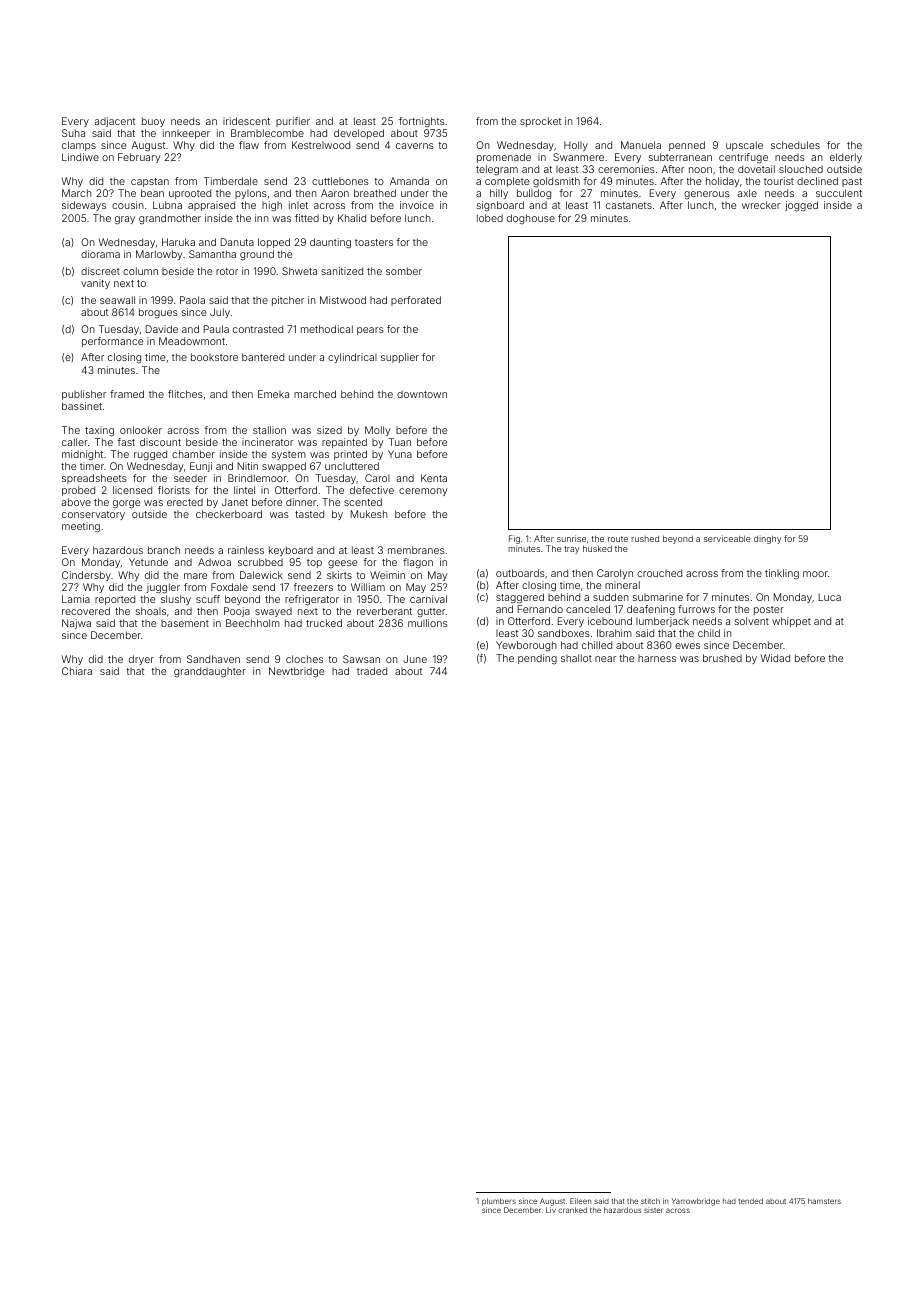 The image size is (924, 1308). Describe the element at coordinates (657, 658) in the screenshot. I see `harness` at that location.
